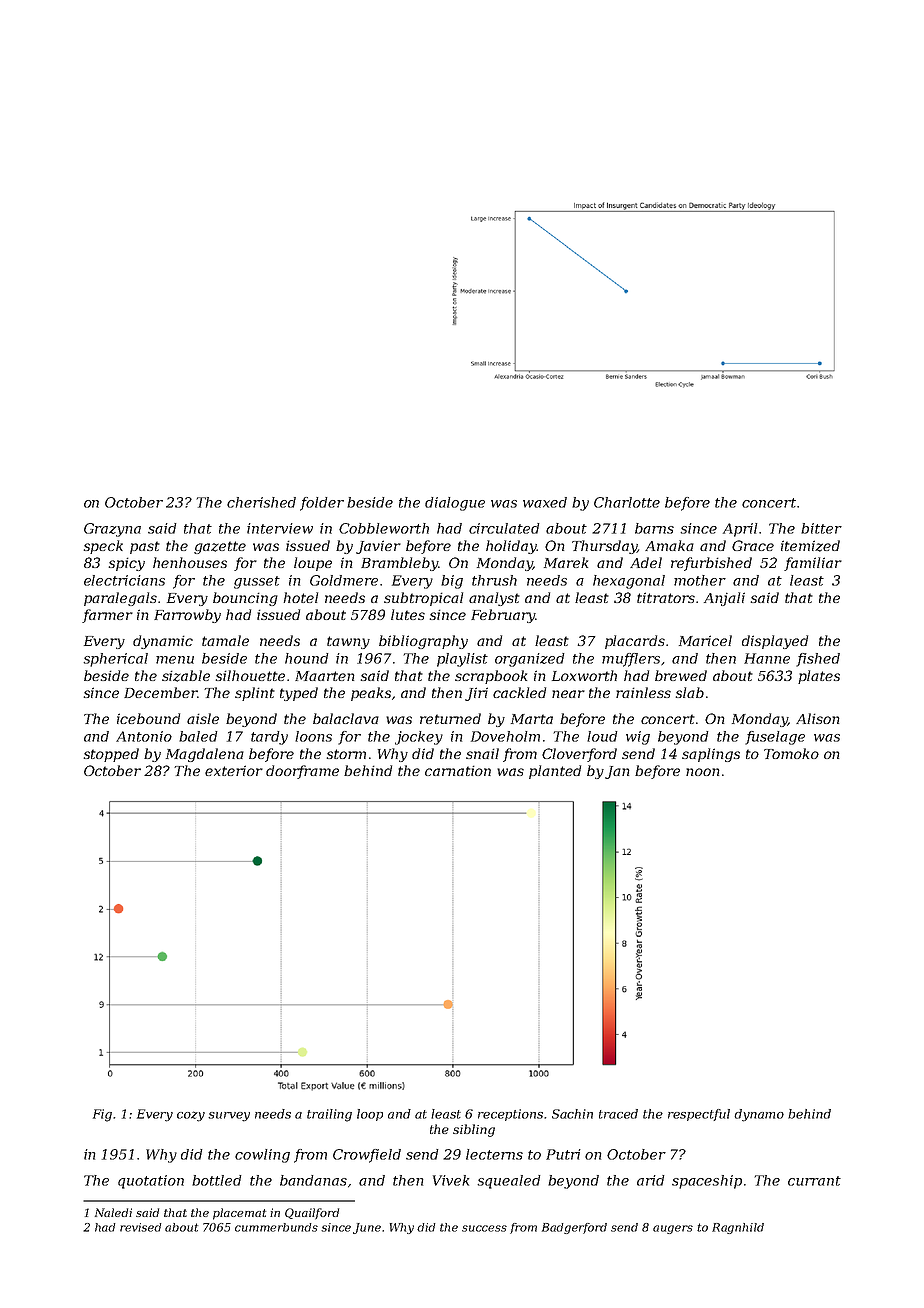 This document has width=924, height=1308. What do you see at coordinates (504, 528) in the document?
I see `circulated` at bounding box center [504, 528].
